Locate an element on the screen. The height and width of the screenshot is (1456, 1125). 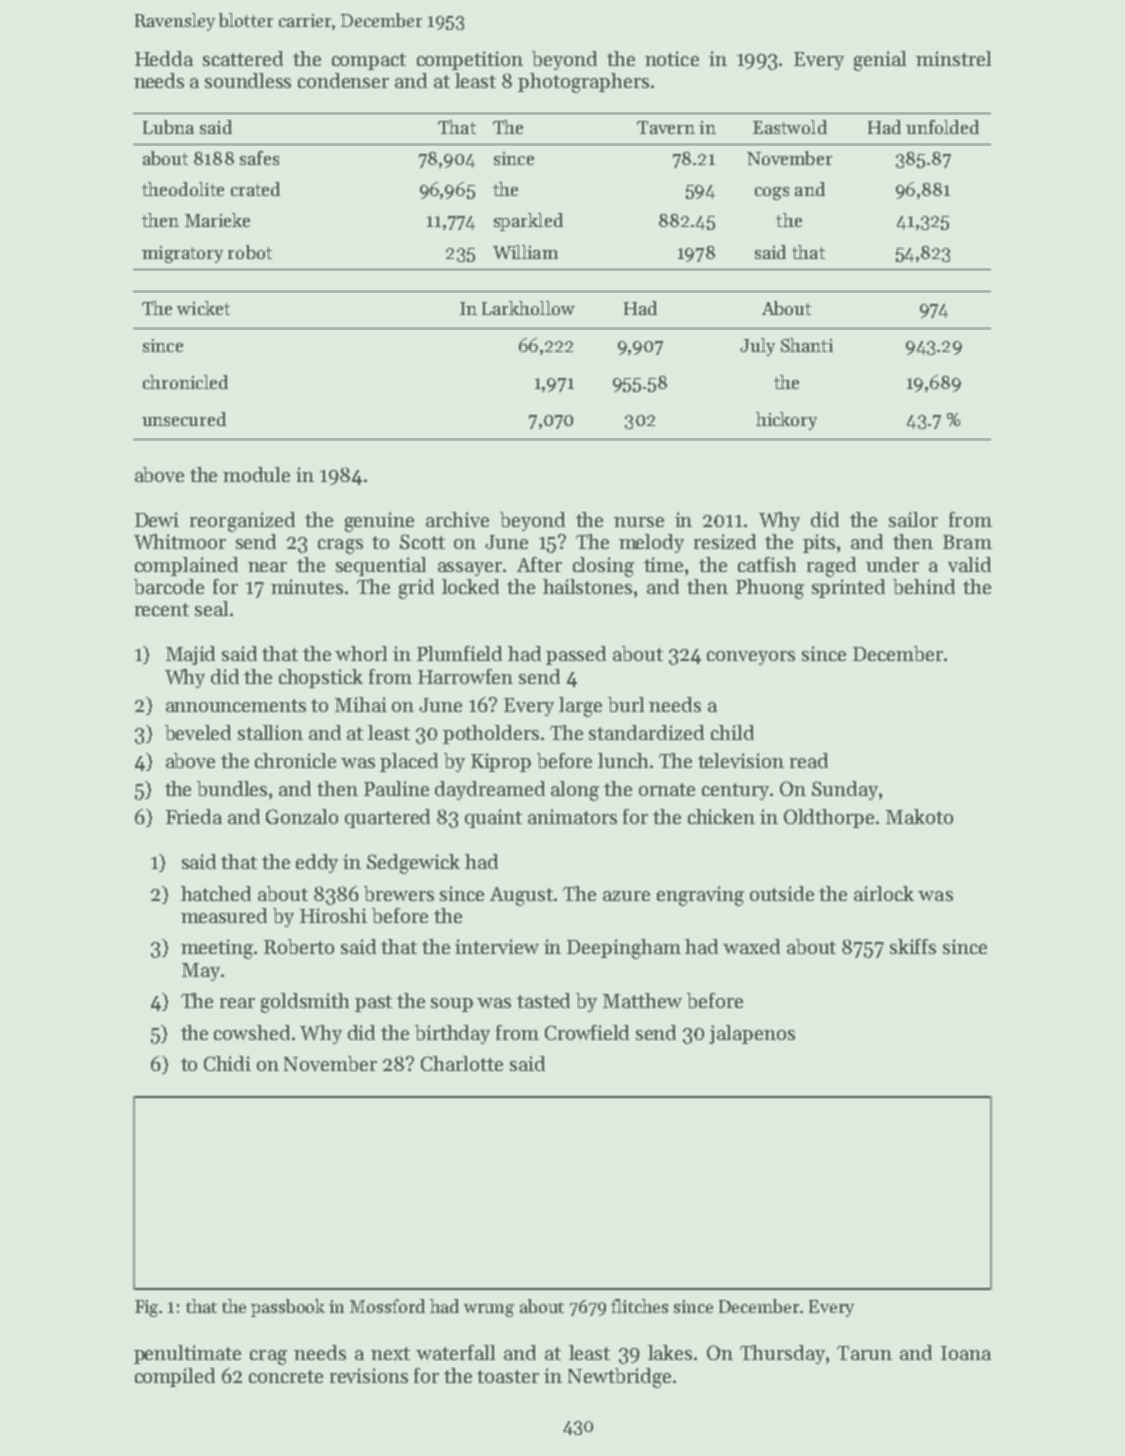
jalapenos is located at coordinates (752, 1034).
